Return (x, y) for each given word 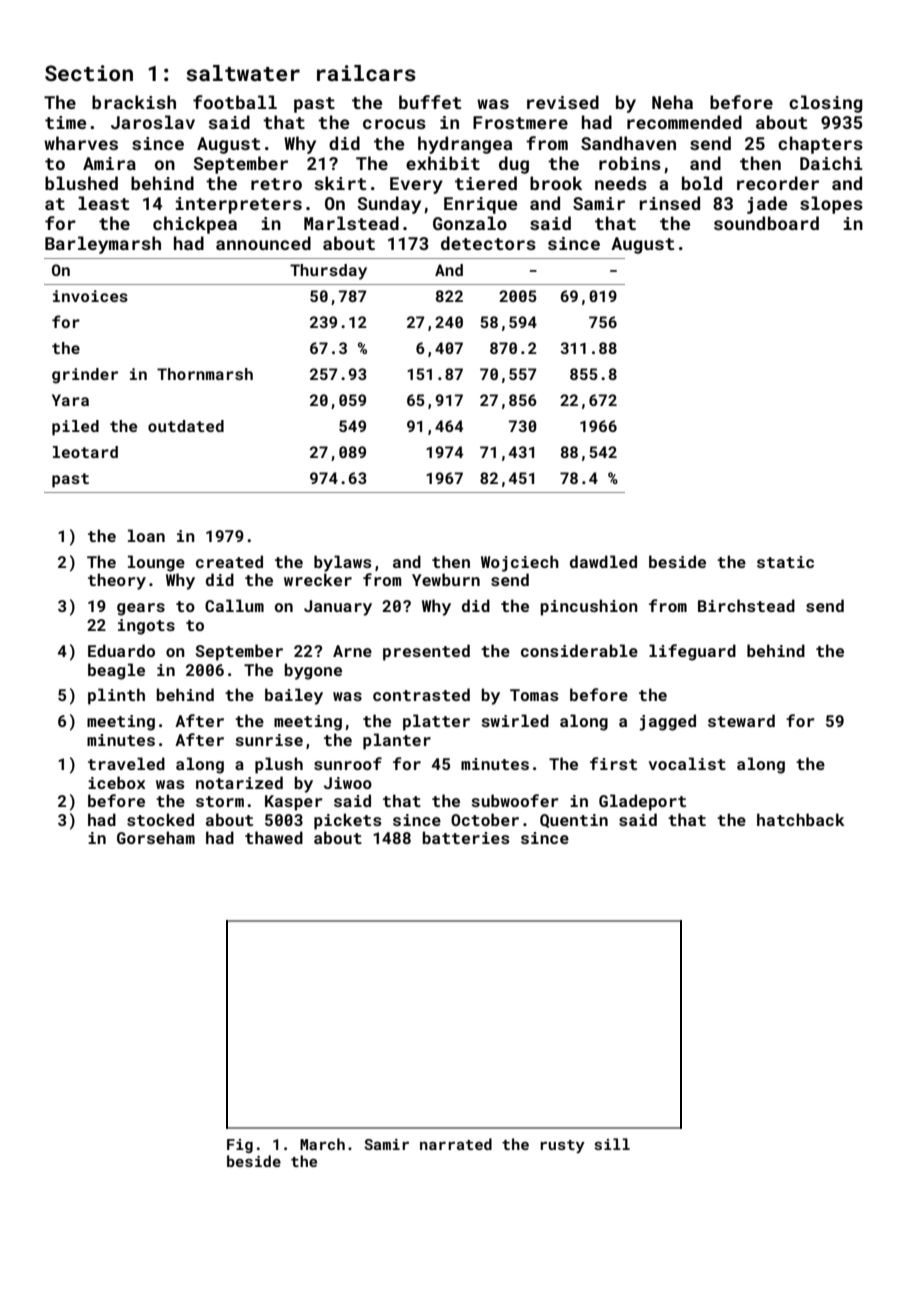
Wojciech (520, 563)
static (785, 562)
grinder (85, 376)
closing (826, 104)
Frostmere (520, 122)
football (235, 102)
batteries (466, 837)
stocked (160, 819)
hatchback (801, 819)
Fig (240, 1146)
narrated (456, 1144)
